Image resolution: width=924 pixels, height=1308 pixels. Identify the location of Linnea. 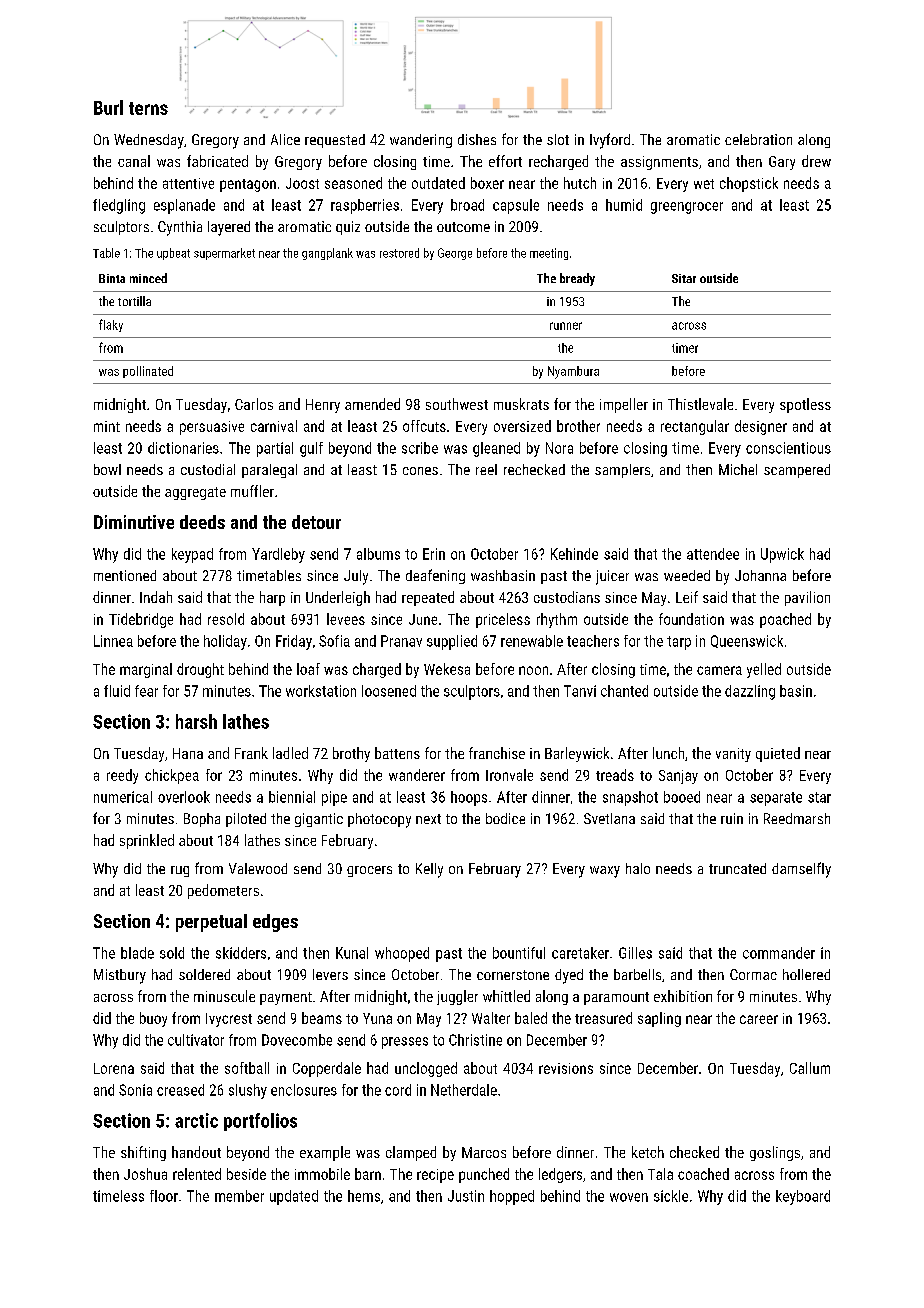
(113, 641).
